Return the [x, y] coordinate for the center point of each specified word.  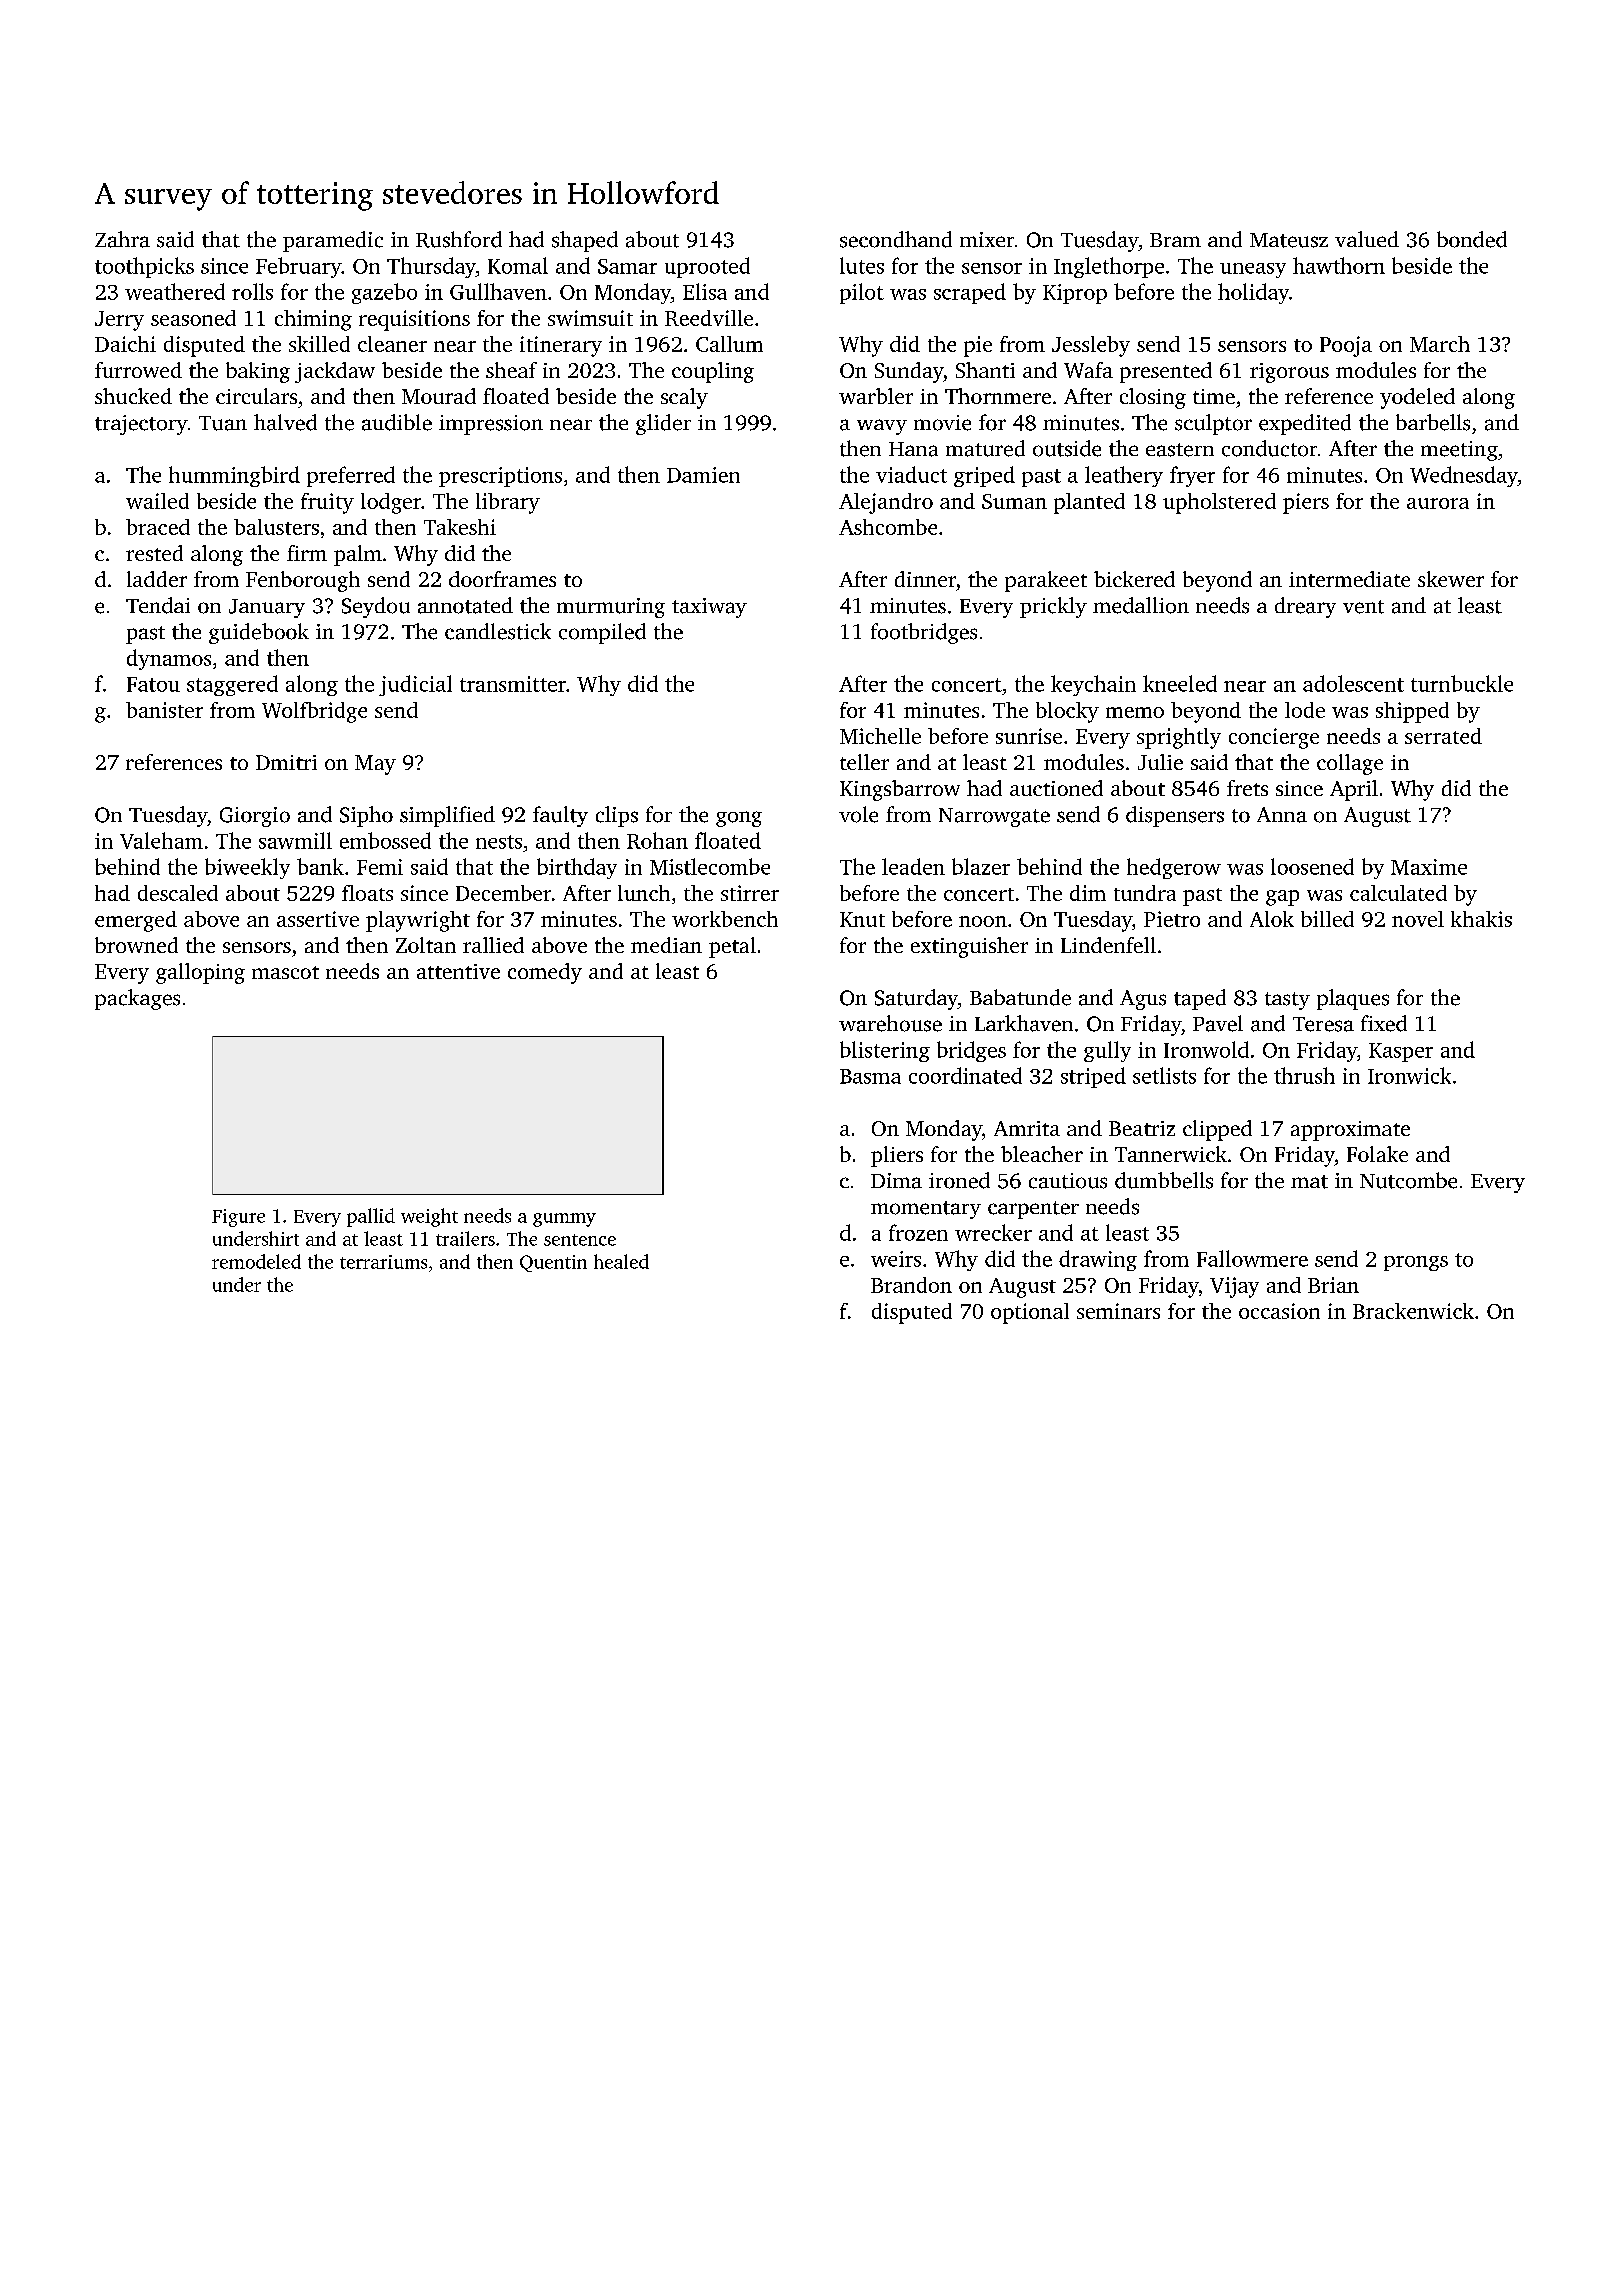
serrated [1443, 736]
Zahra [122, 239]
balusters [276, 527]
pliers [897, 1156]
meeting [1459, 451]
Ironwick [1409, 1075]
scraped [970, 293]
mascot [285, 972]
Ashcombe [888, 527]
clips [617, 816]
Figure [238, 1218]
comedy [545, 973]
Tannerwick [1171, 1154]
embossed [385, 840]
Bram [1175, 240]
